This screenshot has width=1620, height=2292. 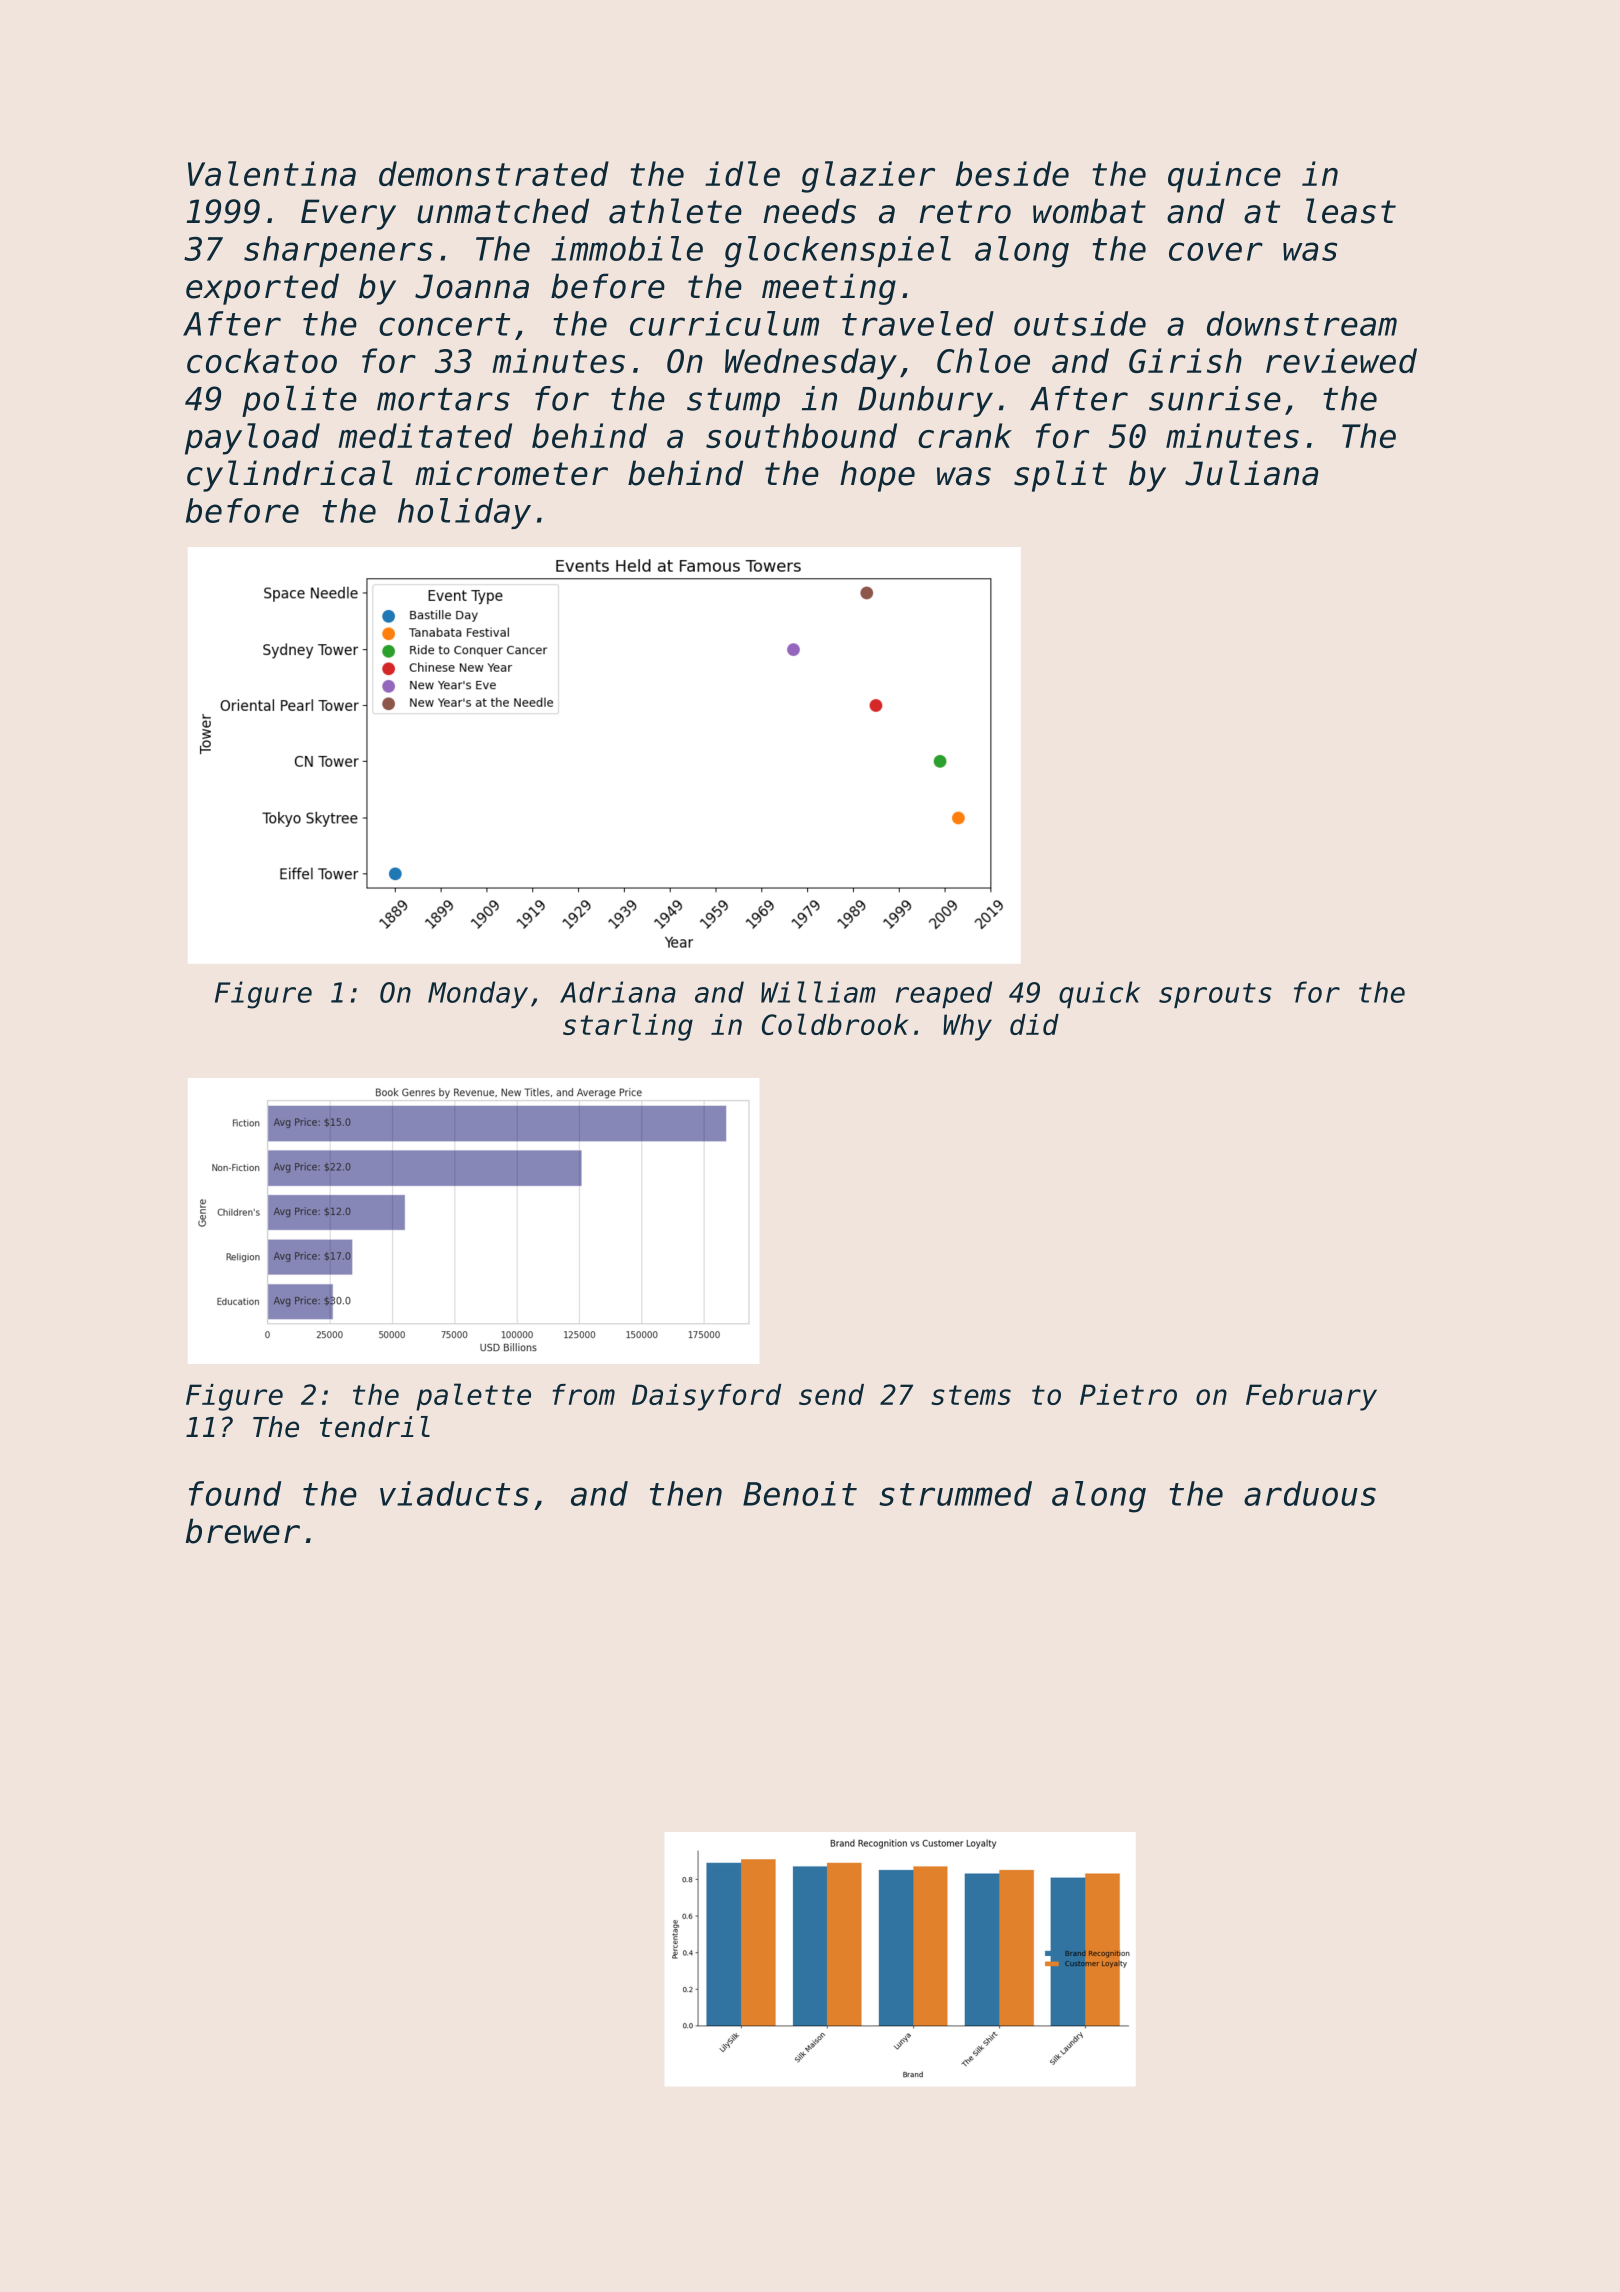 I want to click on cylindrical, so click(x=290, y=476).
